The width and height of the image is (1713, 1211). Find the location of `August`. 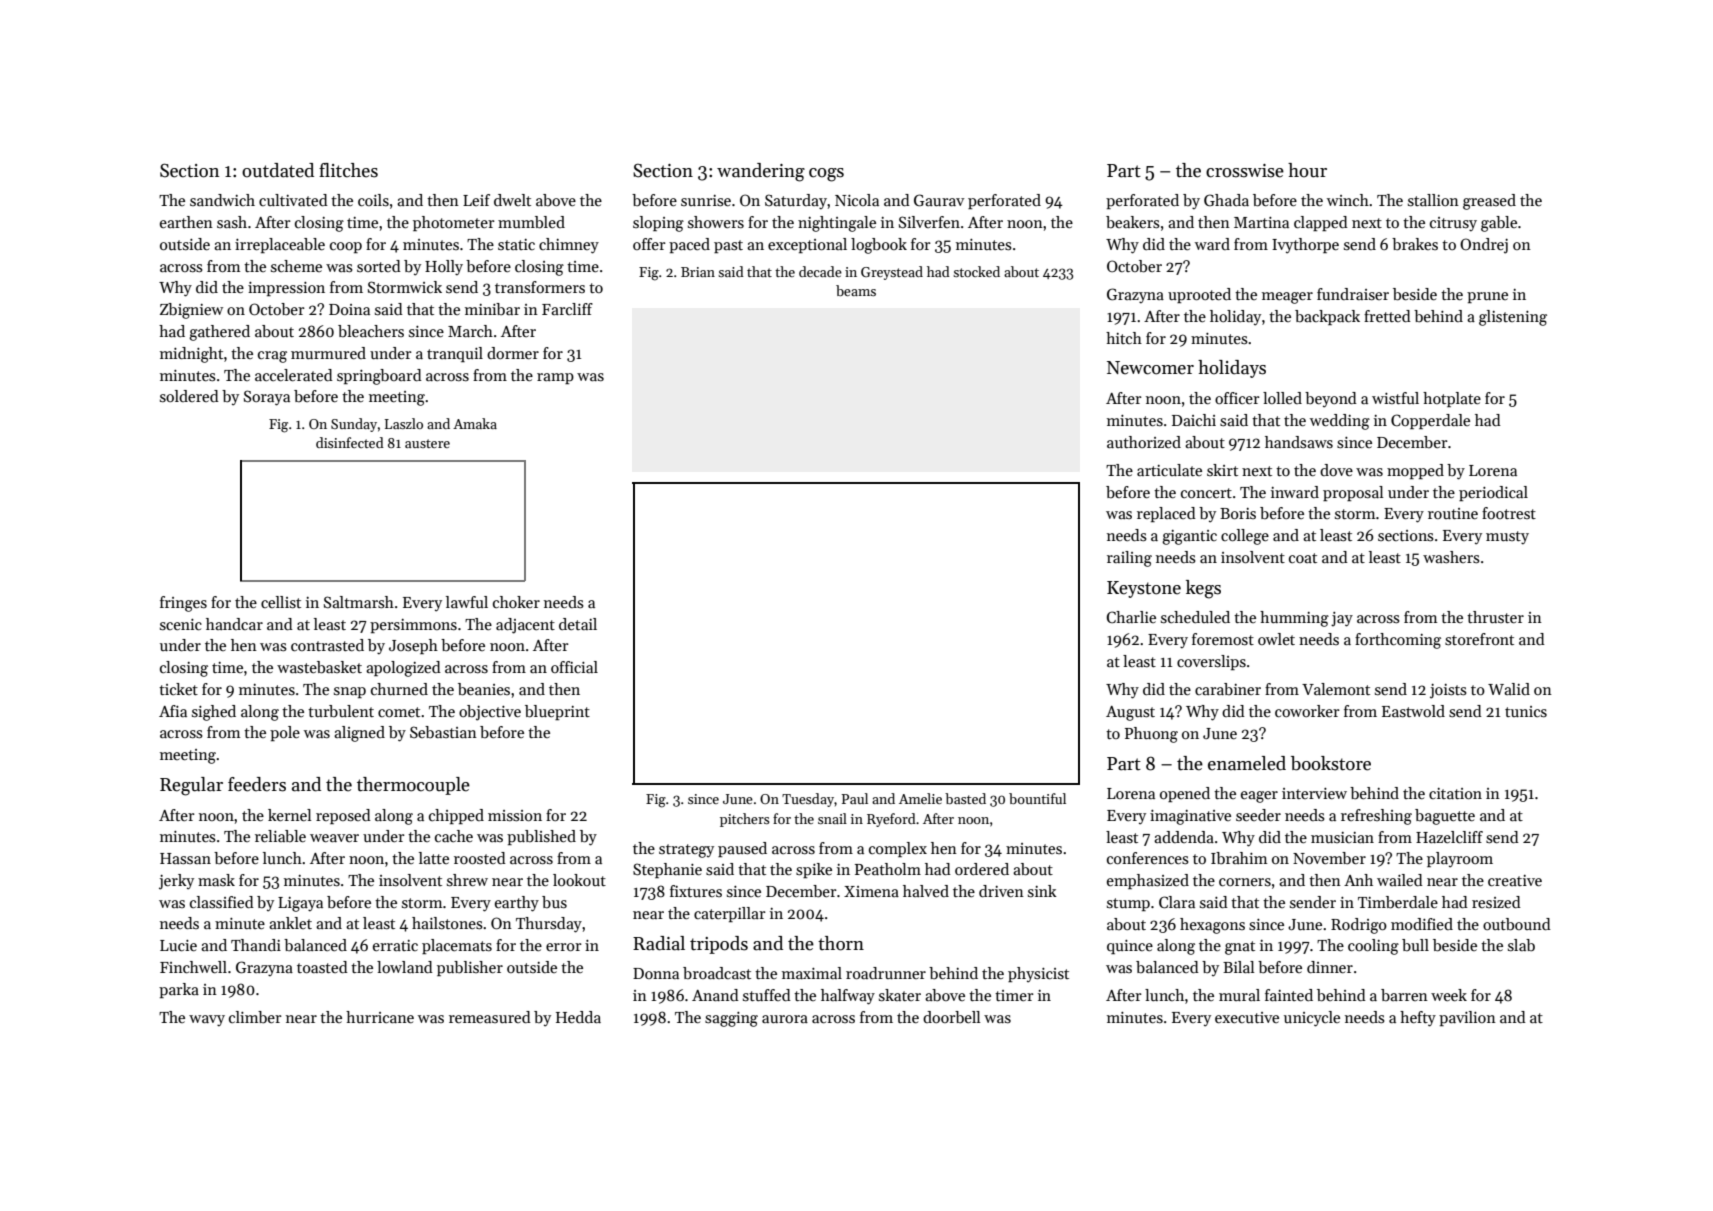

August is located at coordinates (1130, 713).
